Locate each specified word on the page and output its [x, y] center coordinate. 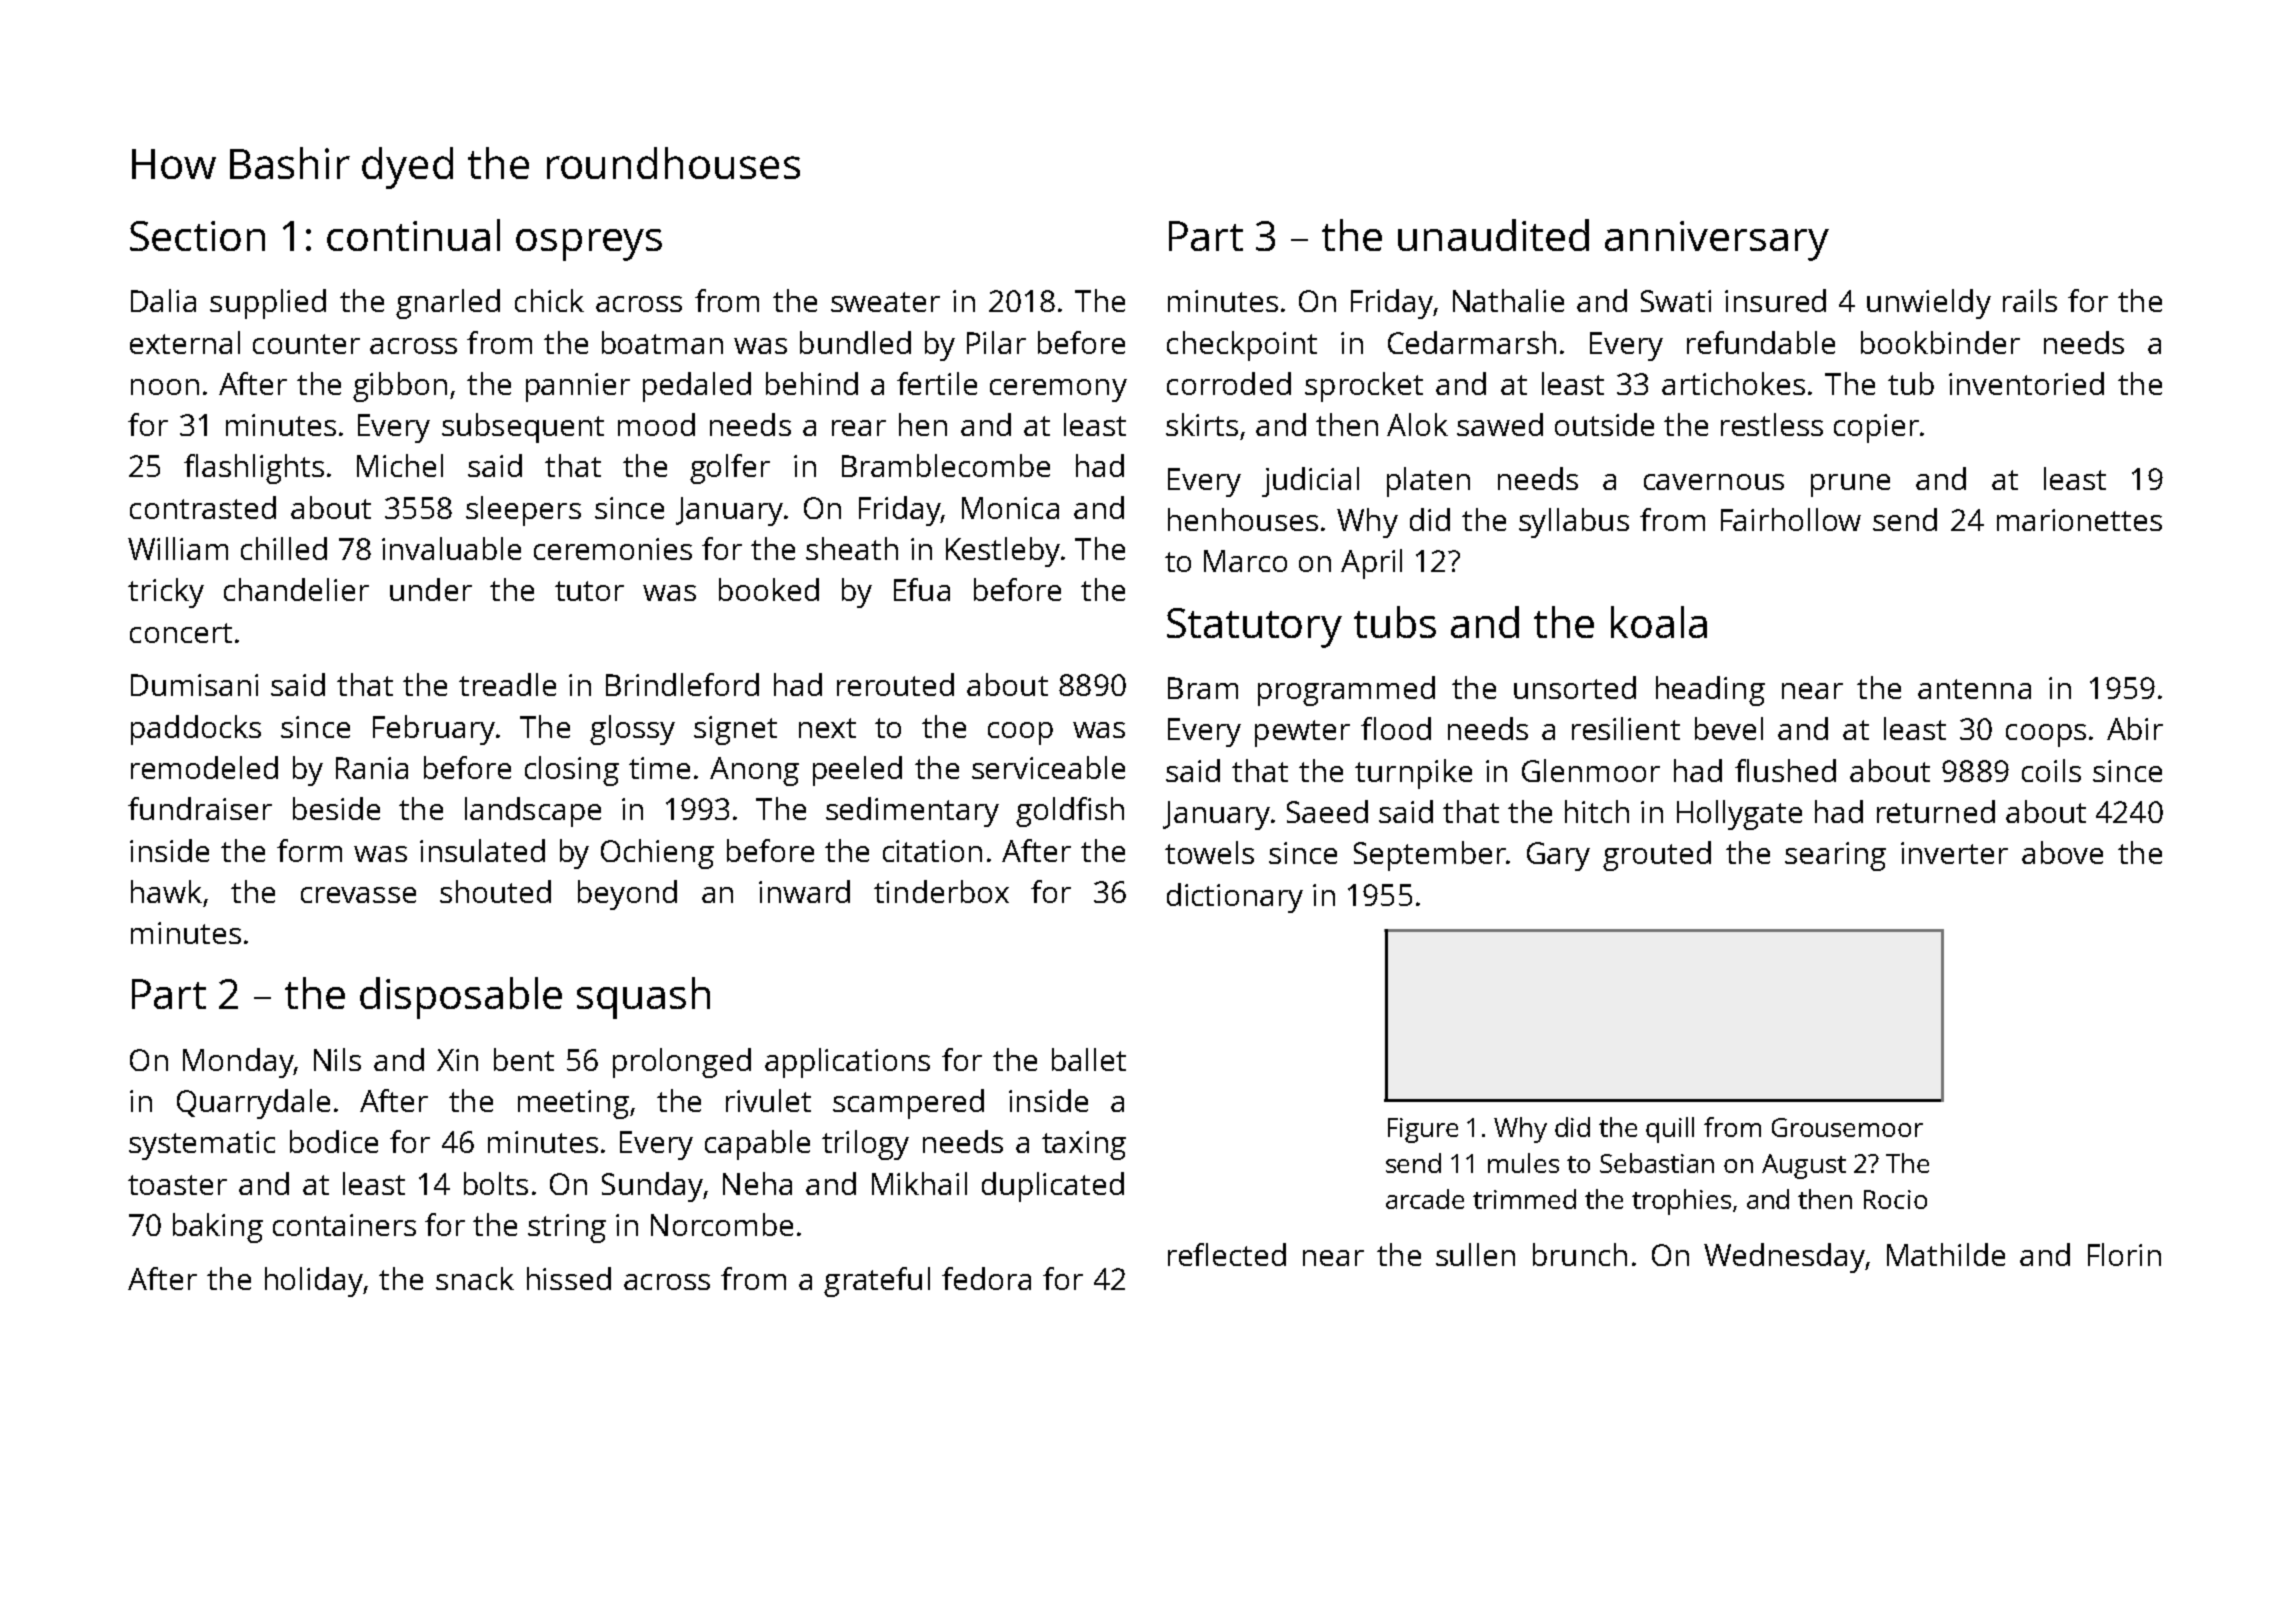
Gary [1558, 856]
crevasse [358, 895]
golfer [730, 469]
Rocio [1895, 1199]
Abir [2135, 728]
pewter [1302, 733]
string [567, 1228]
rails [2030, 300]
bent [524, 1059]
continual [413, 235]
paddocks [196, 730]
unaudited [1493, 235]
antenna [1974, 689]
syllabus [1574, 523]
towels [1209, 852]
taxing [1084, 1145]
